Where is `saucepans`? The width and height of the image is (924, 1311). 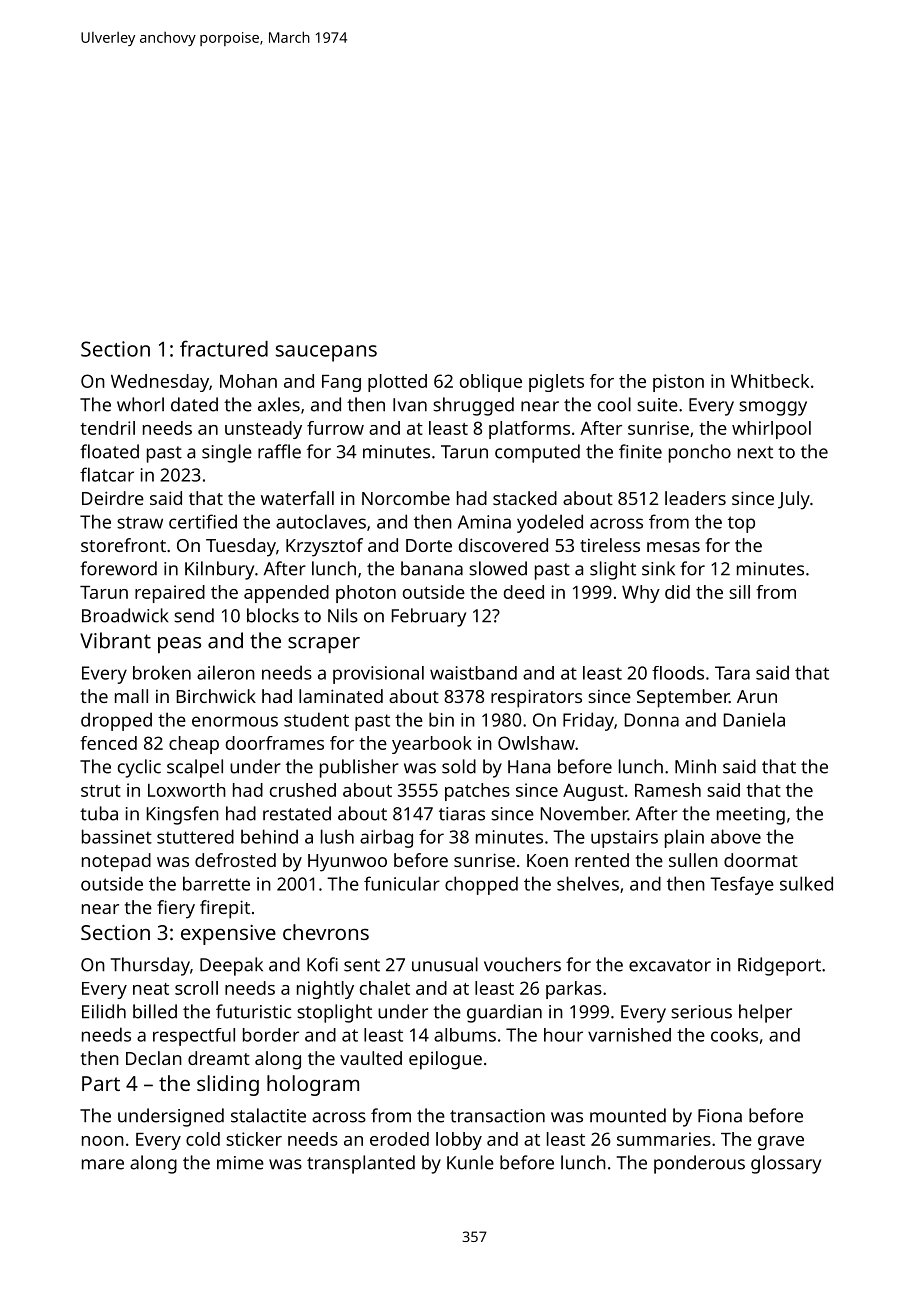
saucepans is located at coordinates (326, 353).
